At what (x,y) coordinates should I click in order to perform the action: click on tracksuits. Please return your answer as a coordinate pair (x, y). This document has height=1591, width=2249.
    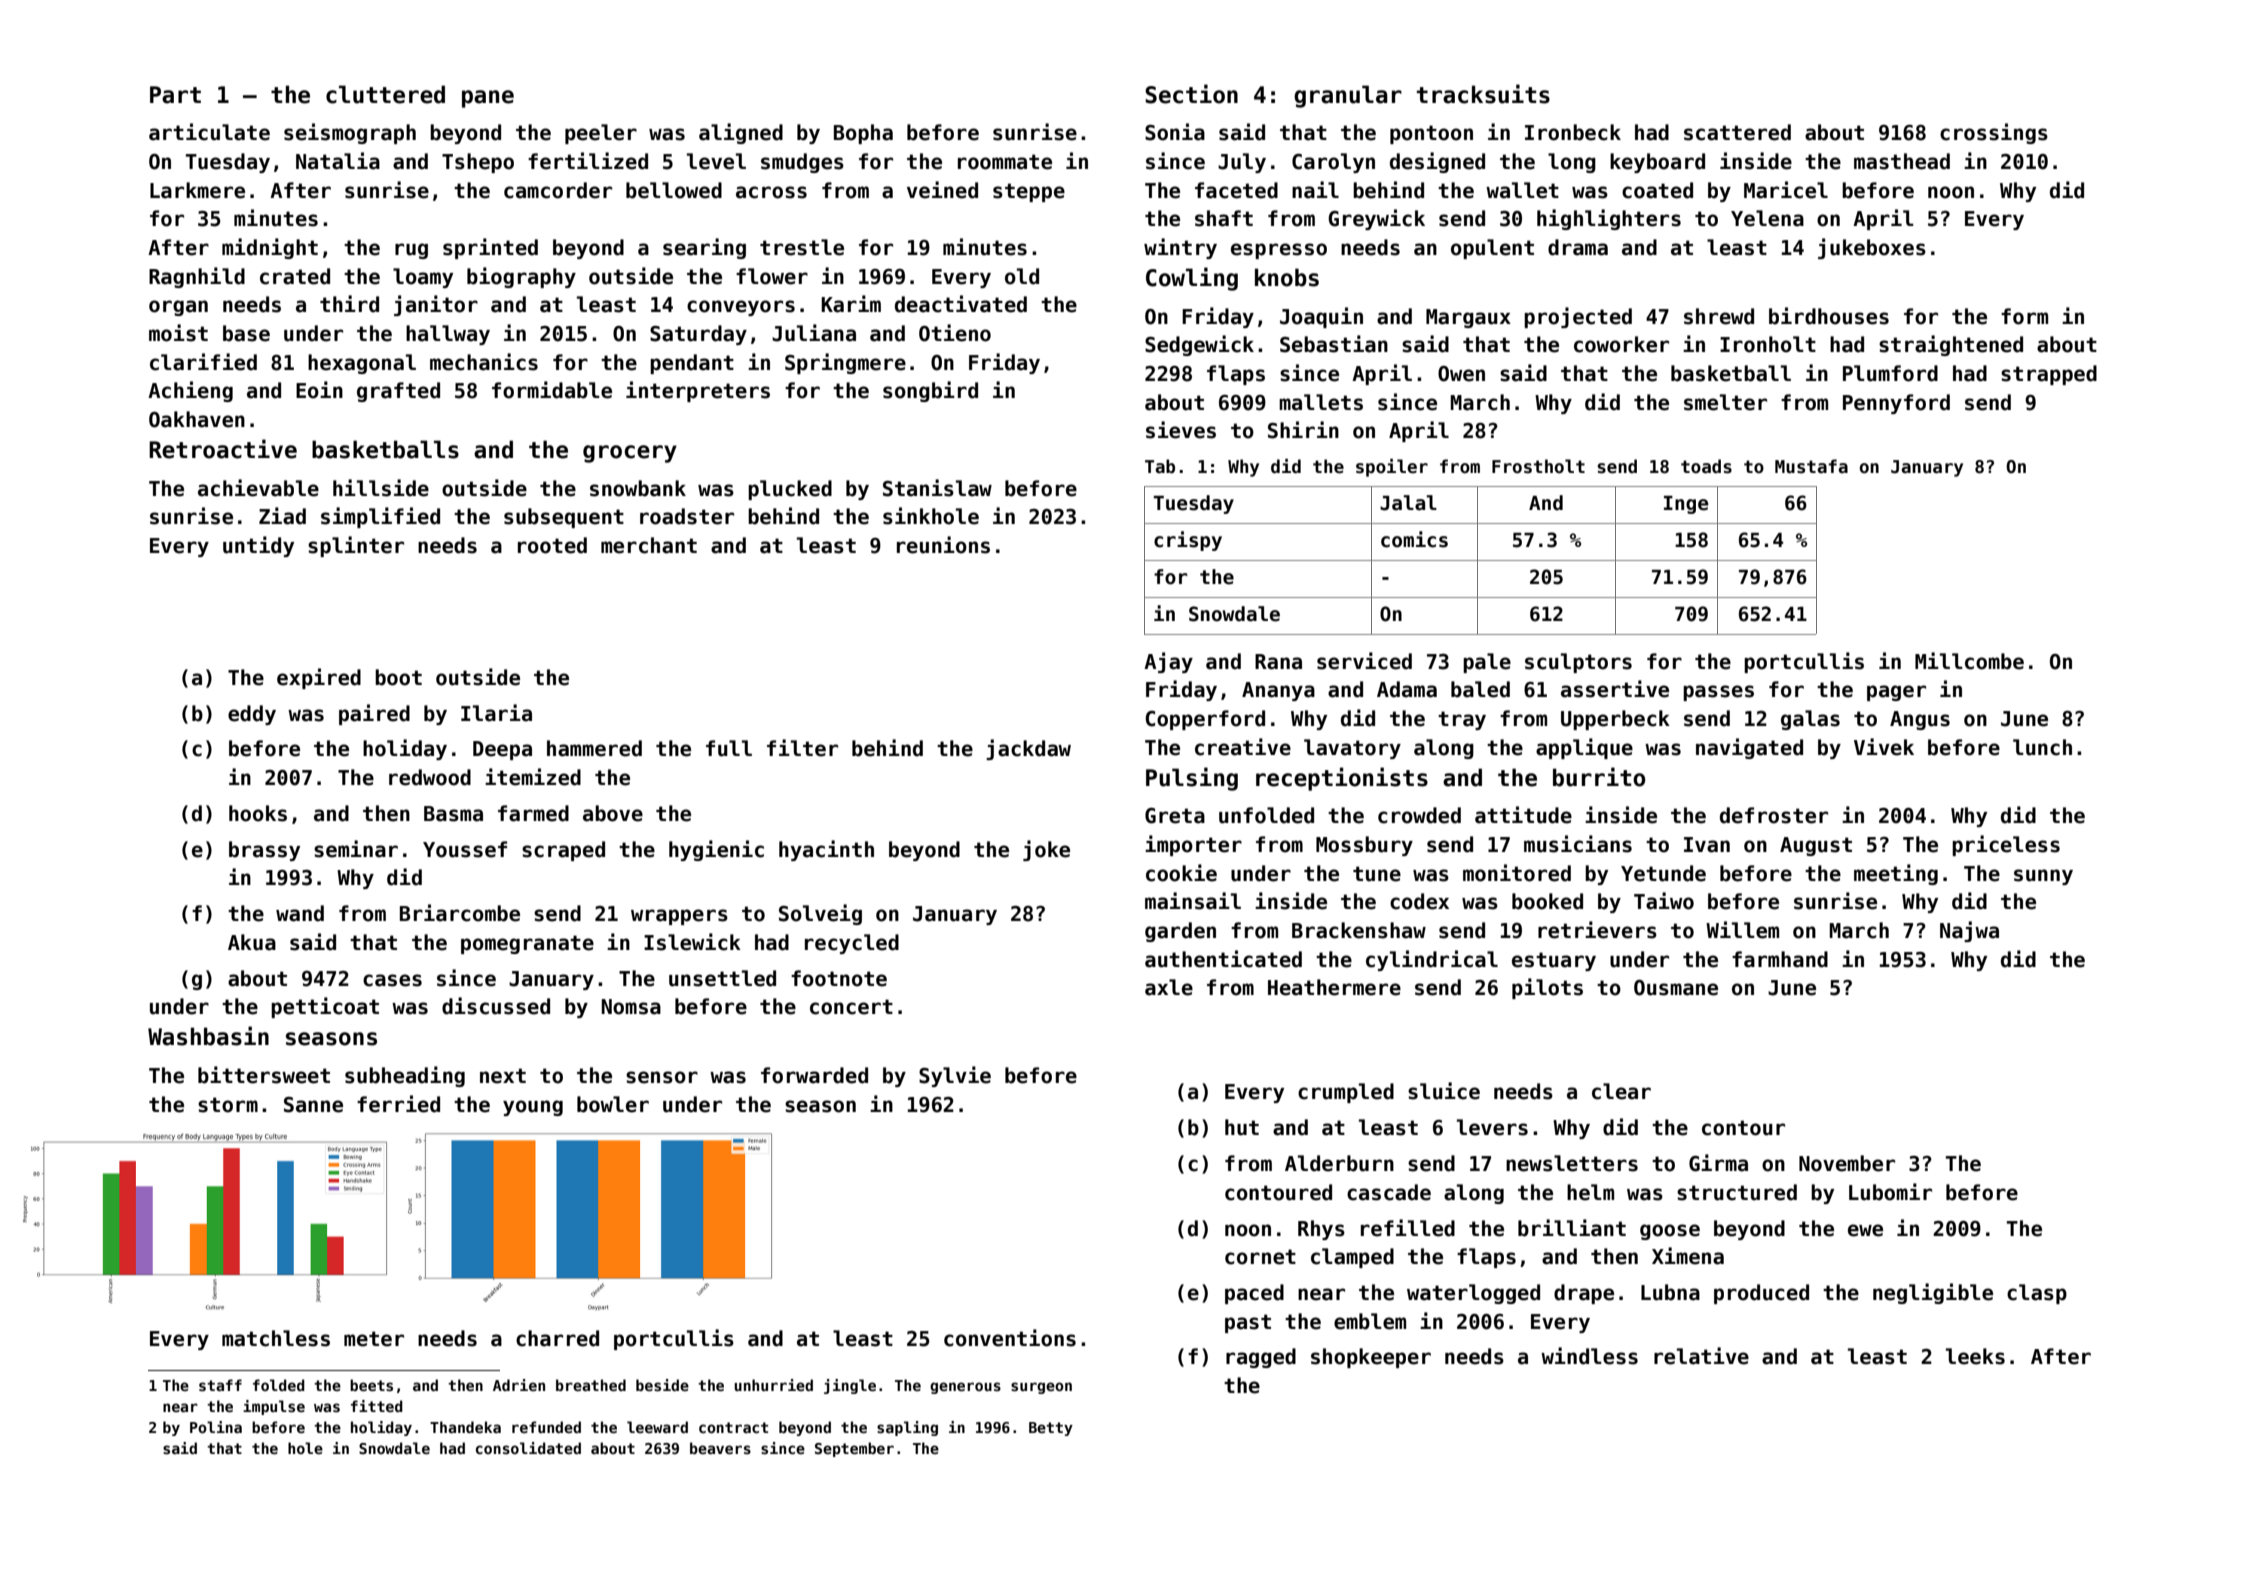
    Looking at the image, I should click on (1483, 94).
